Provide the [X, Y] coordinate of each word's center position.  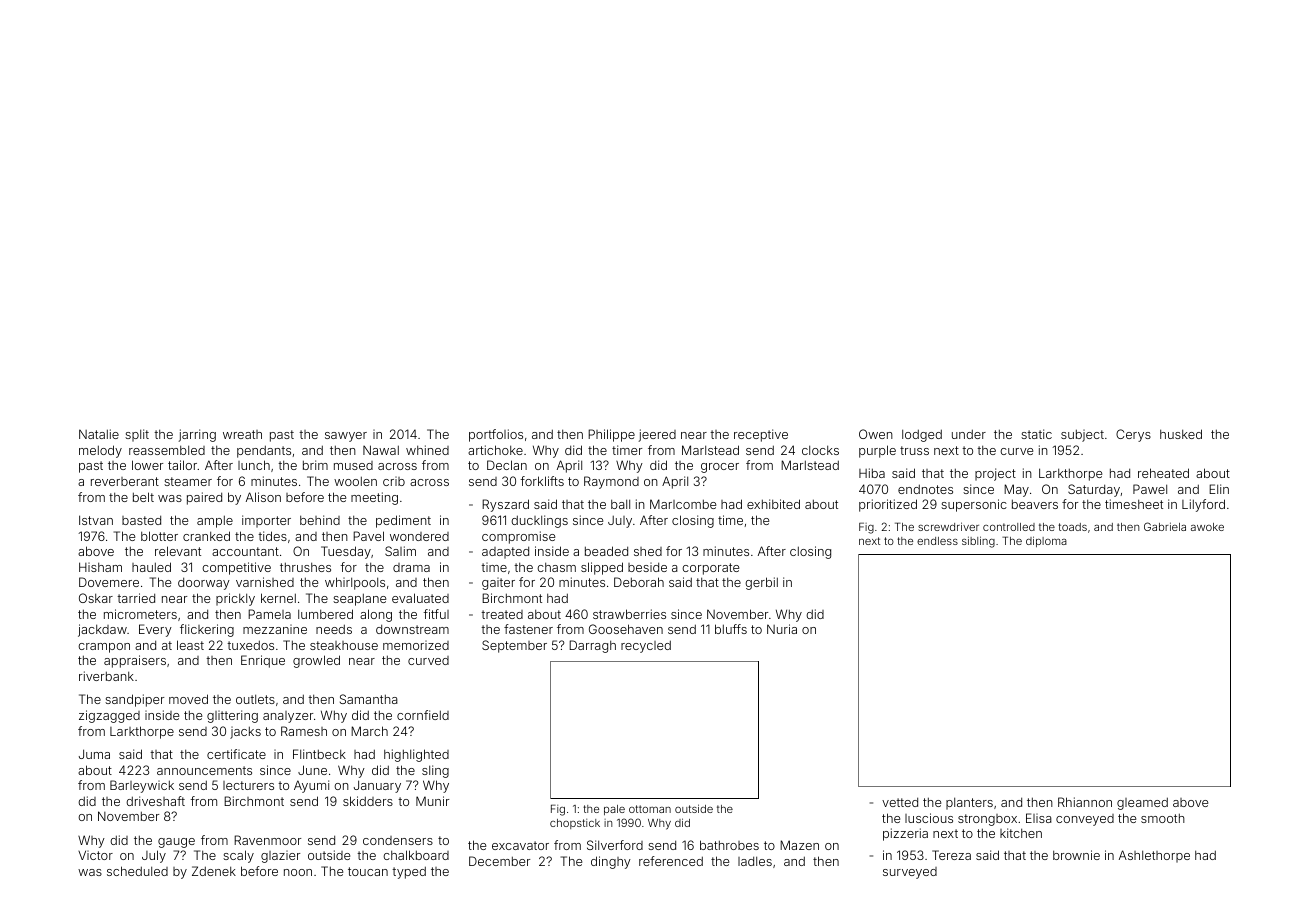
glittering [232, 716]
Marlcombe [683, 504]
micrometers [140, 614]
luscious [929, 818]
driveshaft [155, 801]
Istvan [96, 520]
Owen [876, 434]
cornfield [423, 715]
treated [502, 614]
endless [937, 541]
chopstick [575, 824]
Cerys [1133, 435]
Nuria [782, 629]
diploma [1046, 541]
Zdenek [214, 871]
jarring [197, 435]
